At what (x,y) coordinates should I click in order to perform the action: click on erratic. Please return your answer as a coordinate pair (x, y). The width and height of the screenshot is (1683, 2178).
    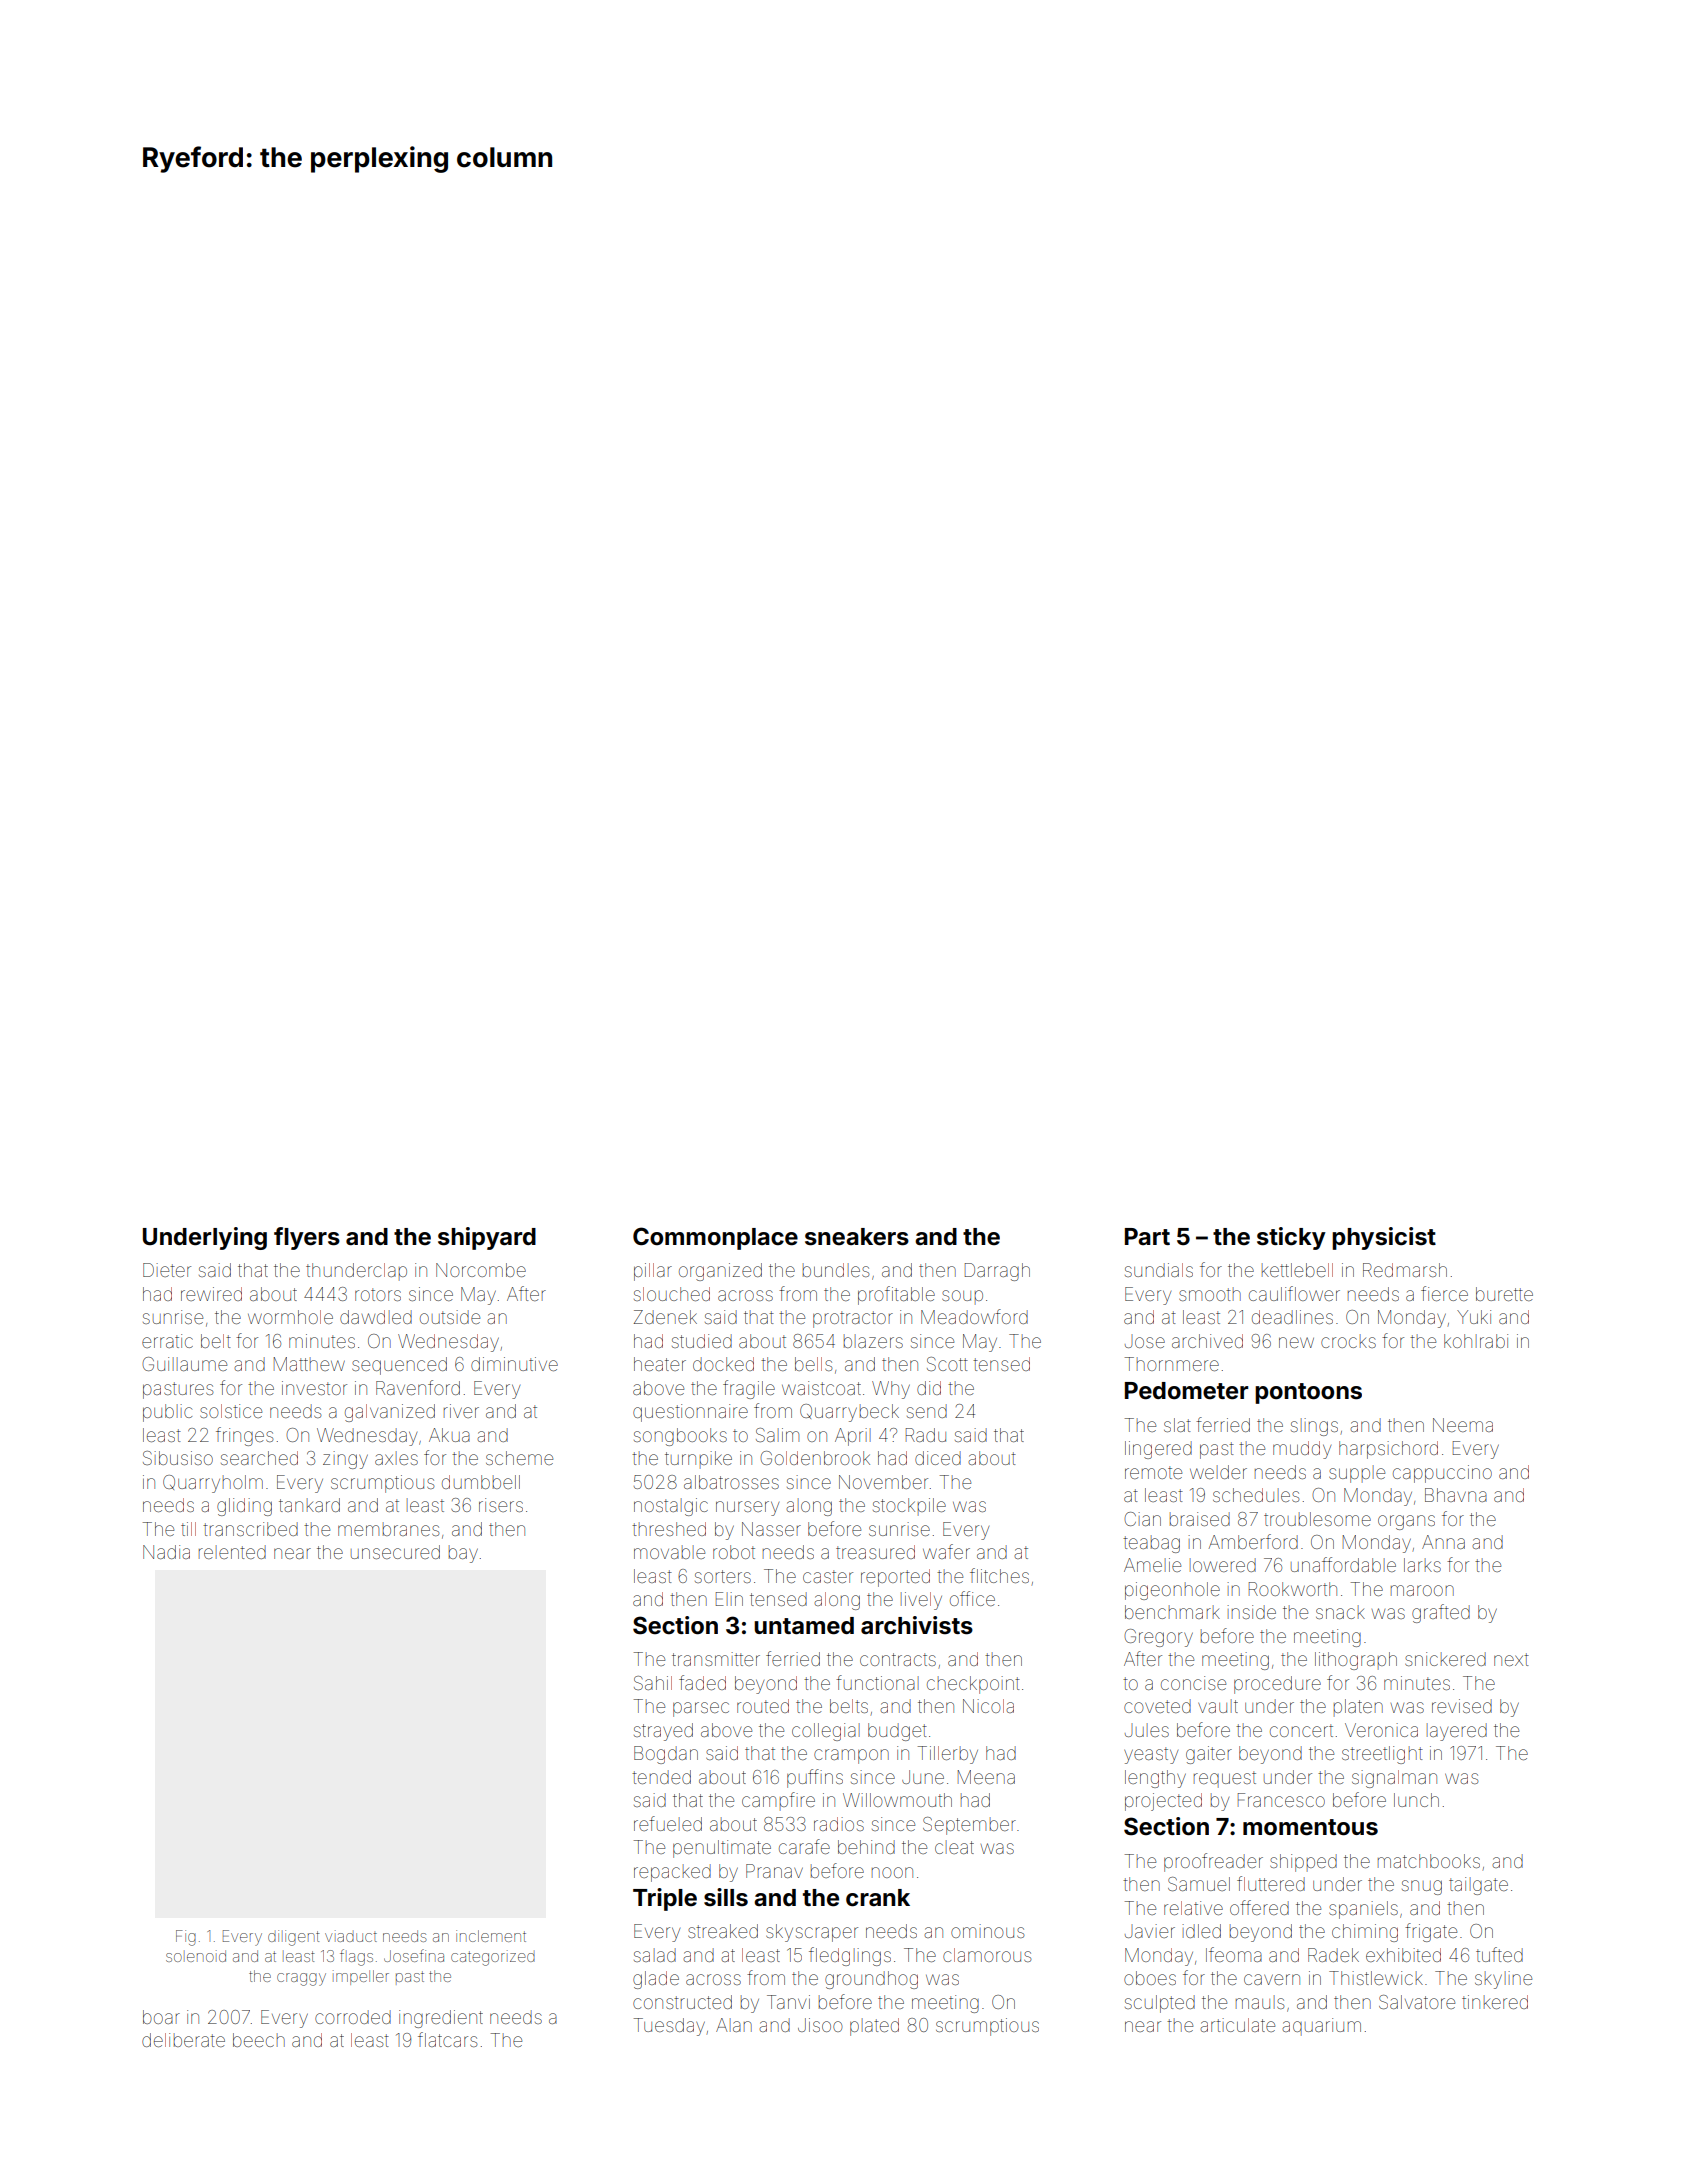
    Looking at the image, I should click on (167, 1341).
